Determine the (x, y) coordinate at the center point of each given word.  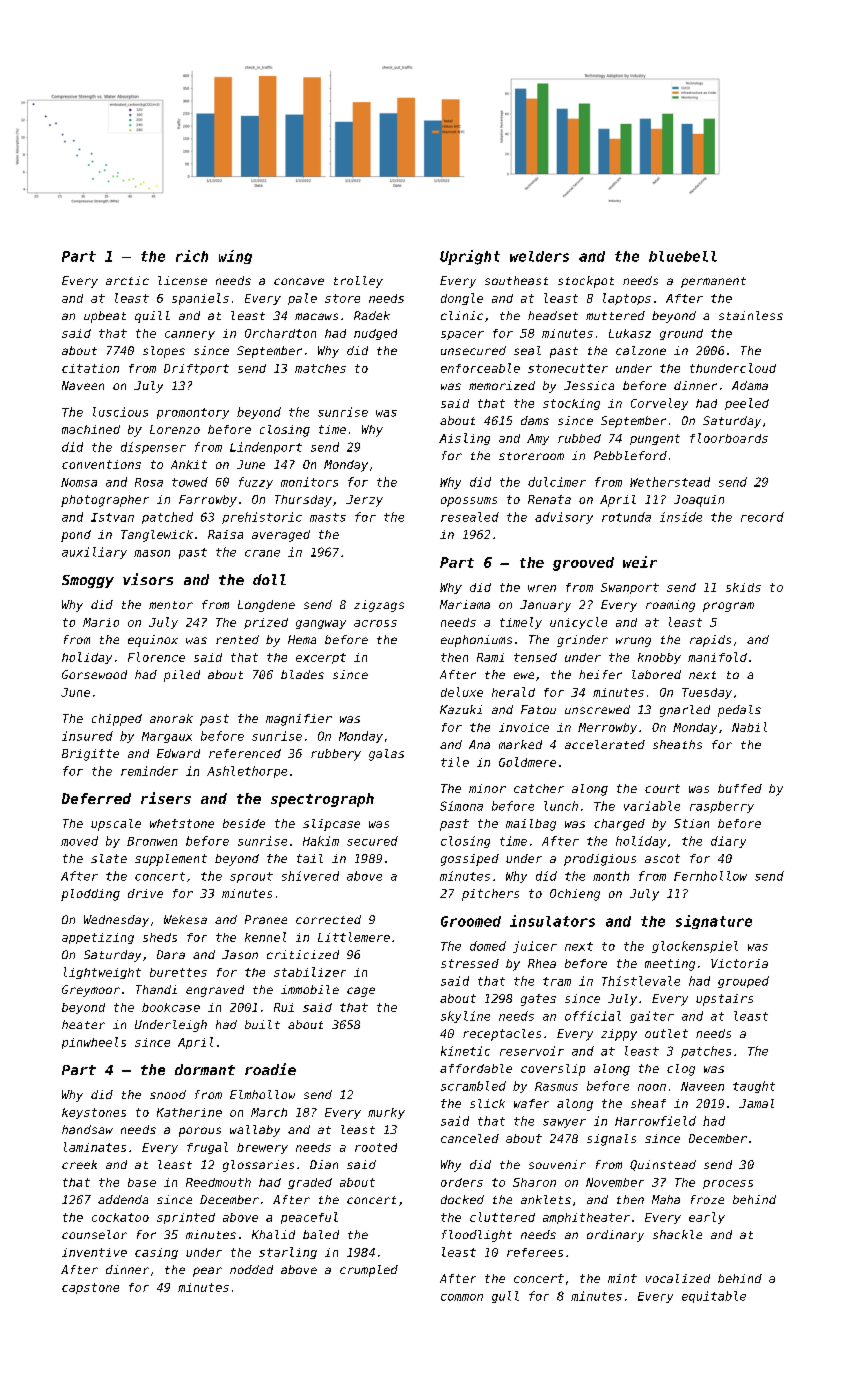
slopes (164, 352)
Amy (538, 439)
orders (462, 1182)
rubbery (336, 755)
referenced (245, 753)
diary (728, 842)
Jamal (756, 1103)
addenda (123, 1199)
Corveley (659, 404)
